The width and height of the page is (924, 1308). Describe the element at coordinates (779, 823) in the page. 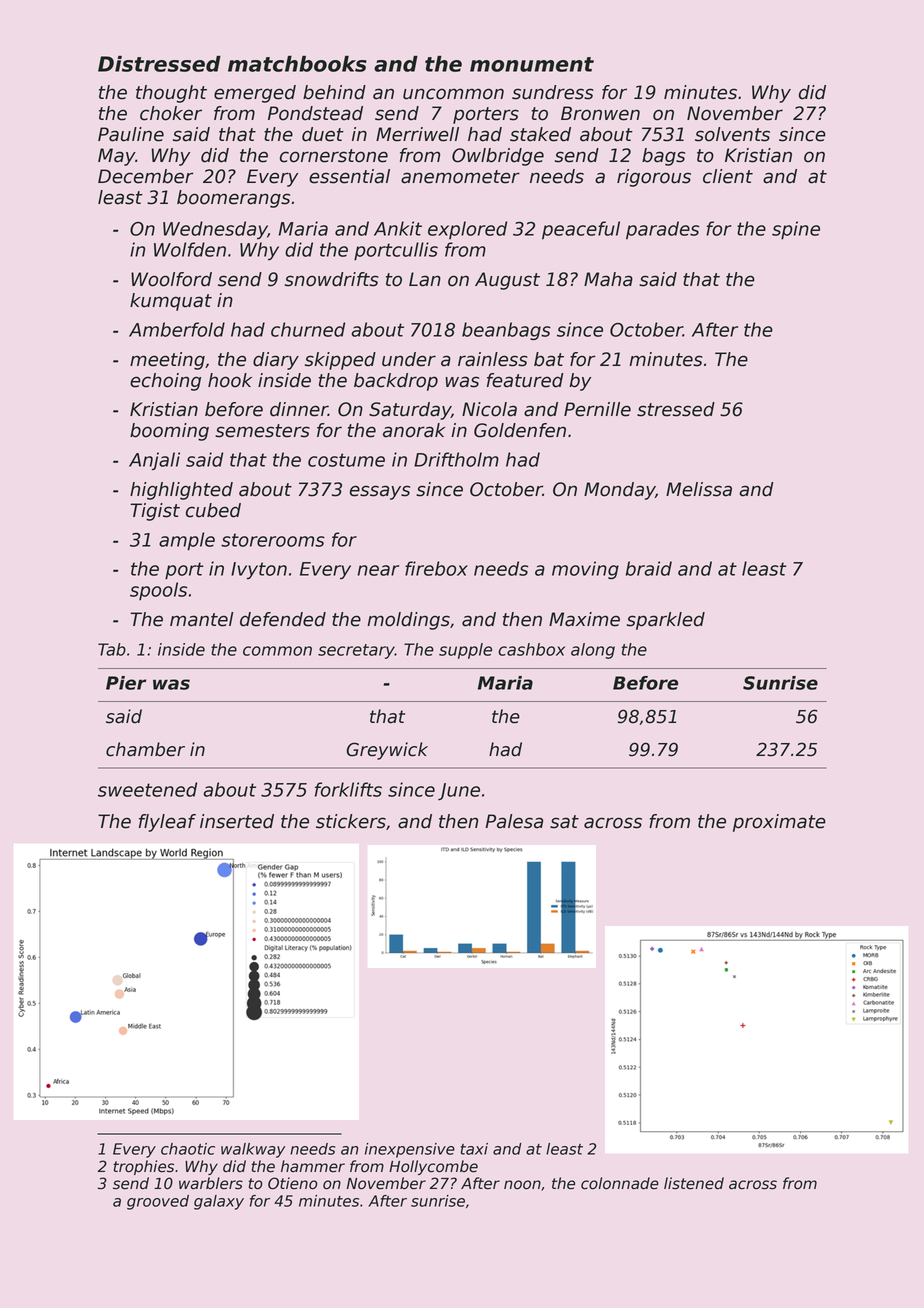

I see `proximate` at that location.
